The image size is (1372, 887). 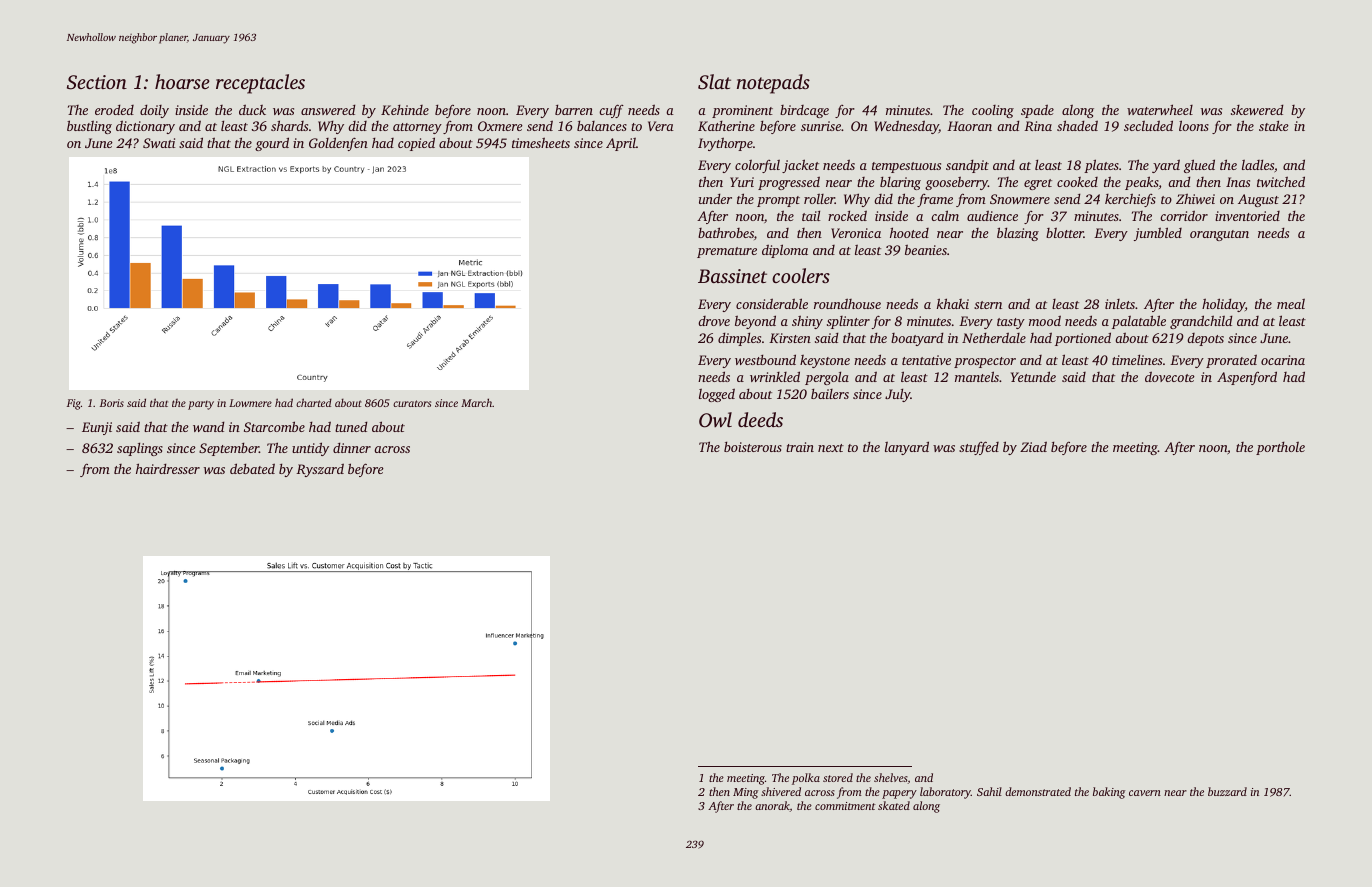 What do you see at coordinates (725, 144) in the screenshot?
I see `Ivythorpe` at bounding box center [725, 144].
